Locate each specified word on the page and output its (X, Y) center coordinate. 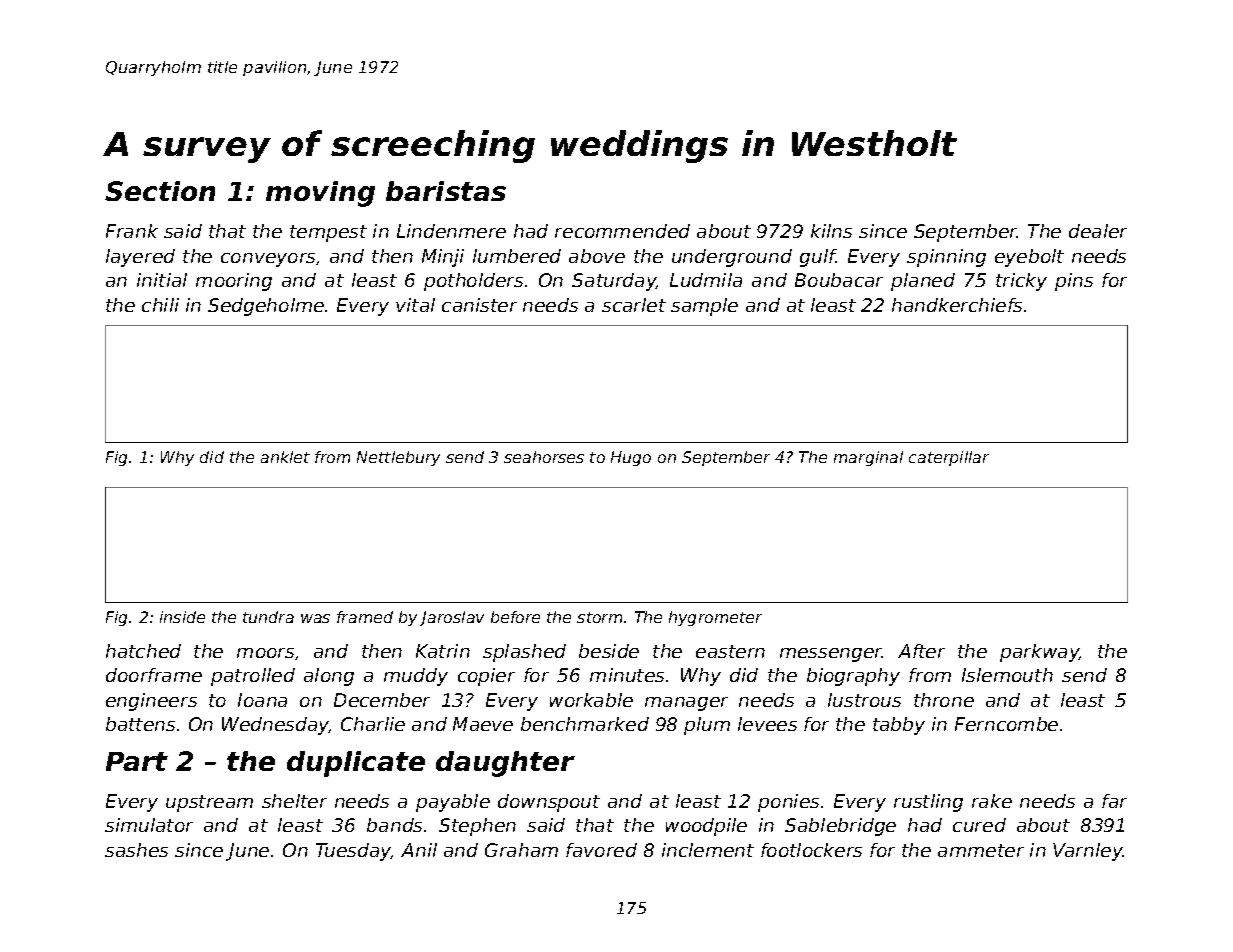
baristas (446, 191)
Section (160, 191)
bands (394, 825)
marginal (868, 458)
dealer (1098, 231)
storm (599, 617)
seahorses (544, 457)
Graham (521, 850)
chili (160, 305)
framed (365, 617)
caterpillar (949, 458)
